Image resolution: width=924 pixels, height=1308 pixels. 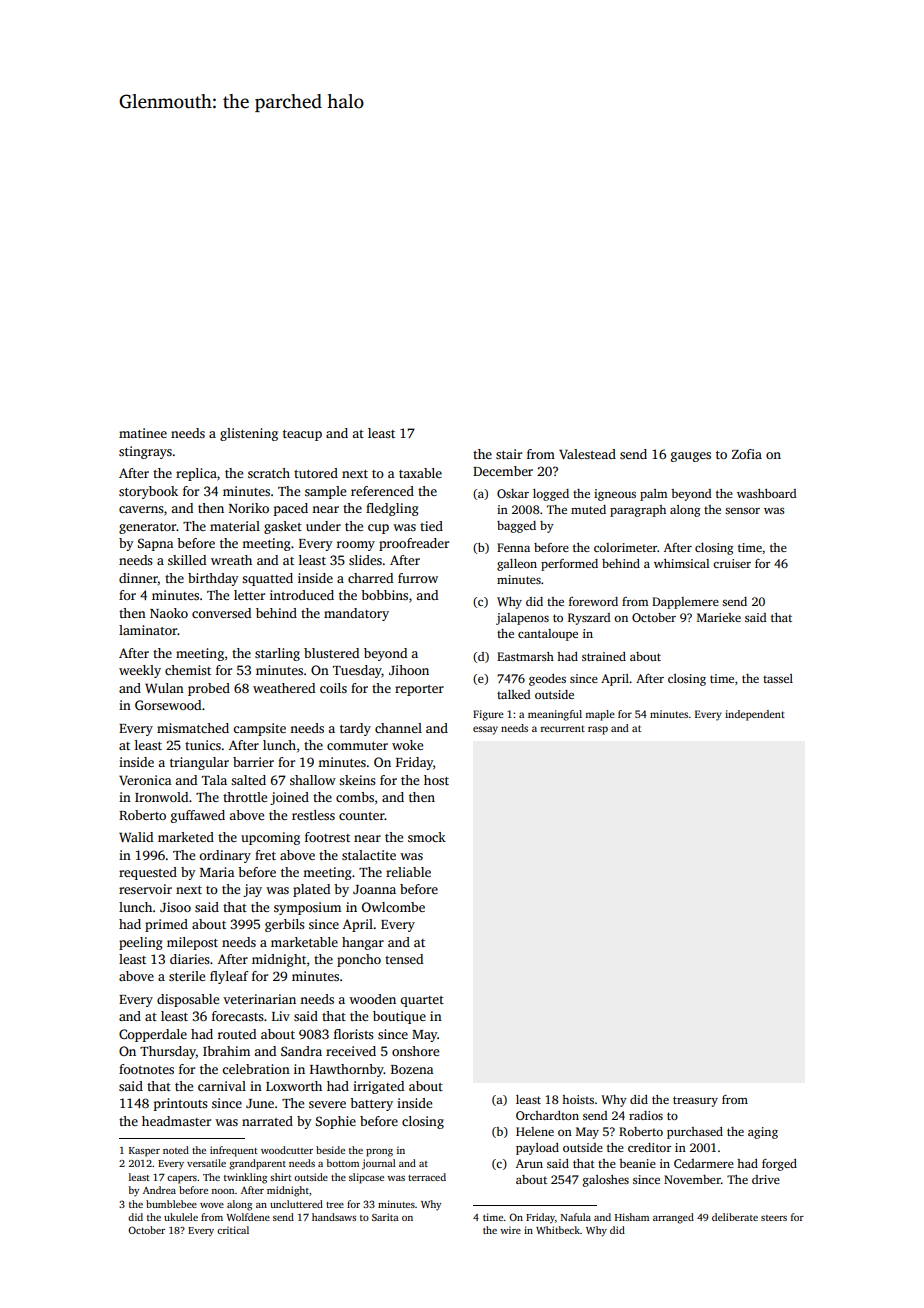 What do you see at coordinates (235, 526) in the image?
I see `material` at bounding box center [235, 526].
